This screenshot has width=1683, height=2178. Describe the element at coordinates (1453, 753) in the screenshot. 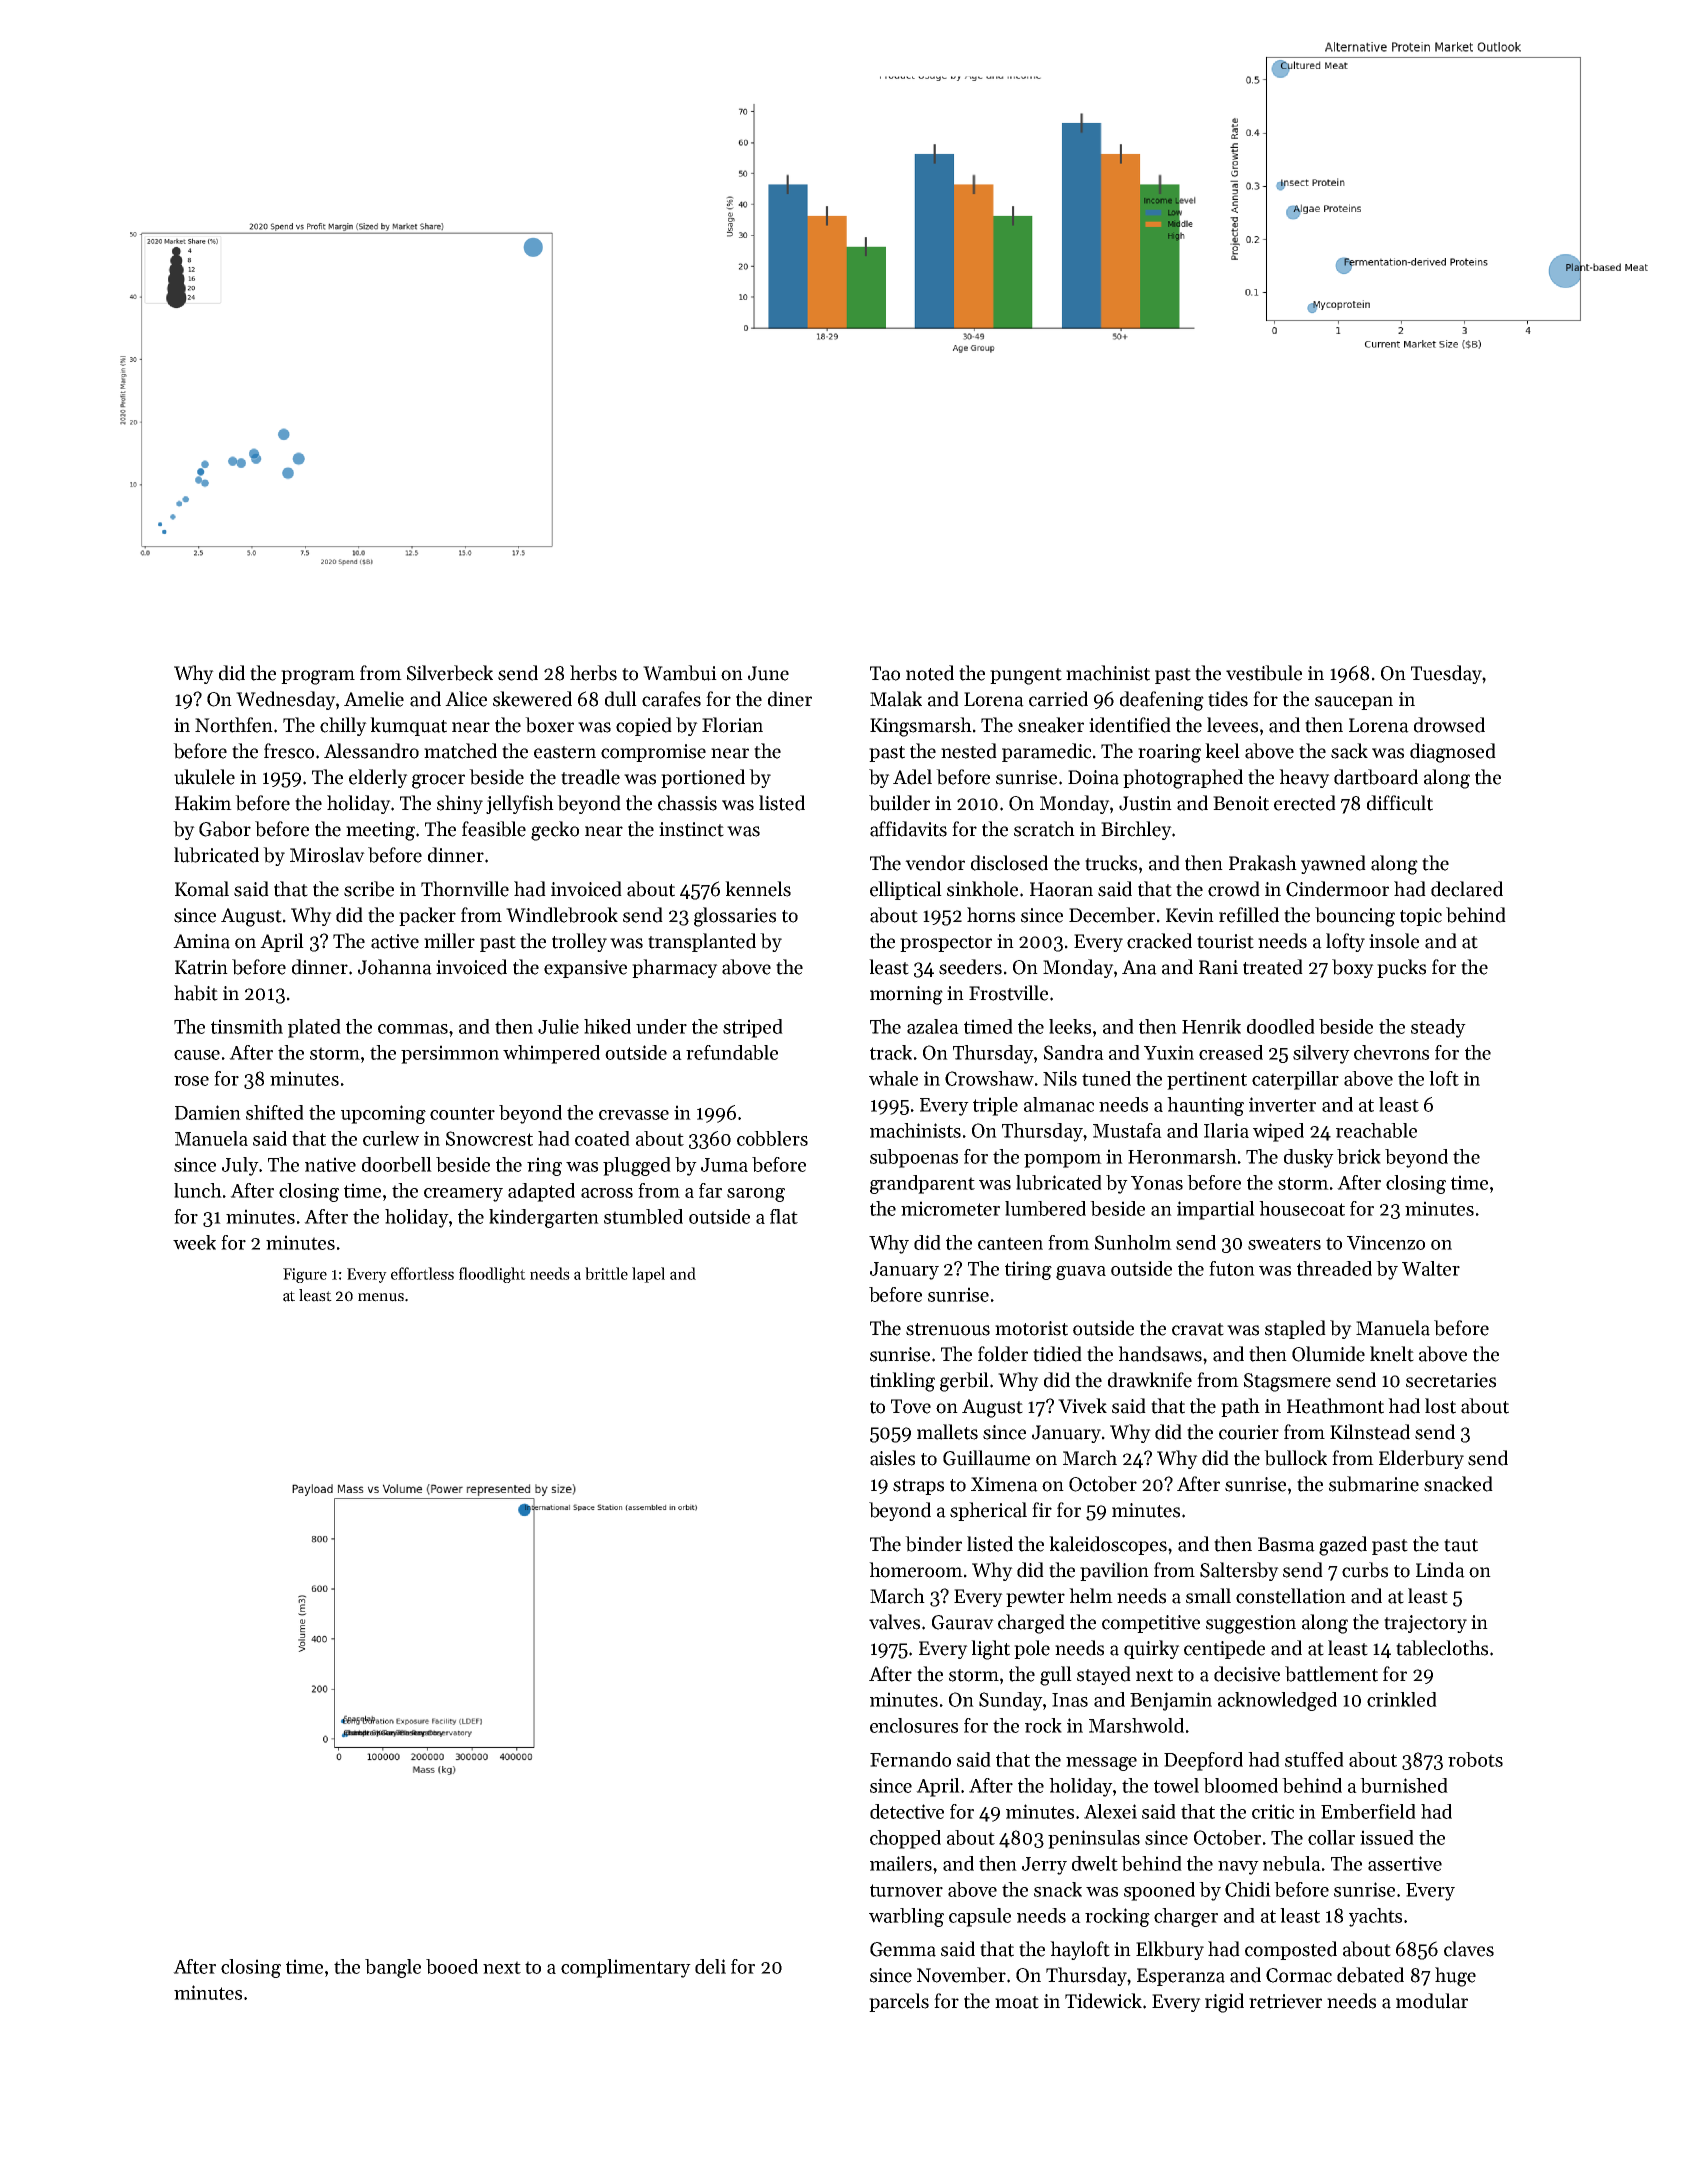

I see `diagnosed` at that location.
